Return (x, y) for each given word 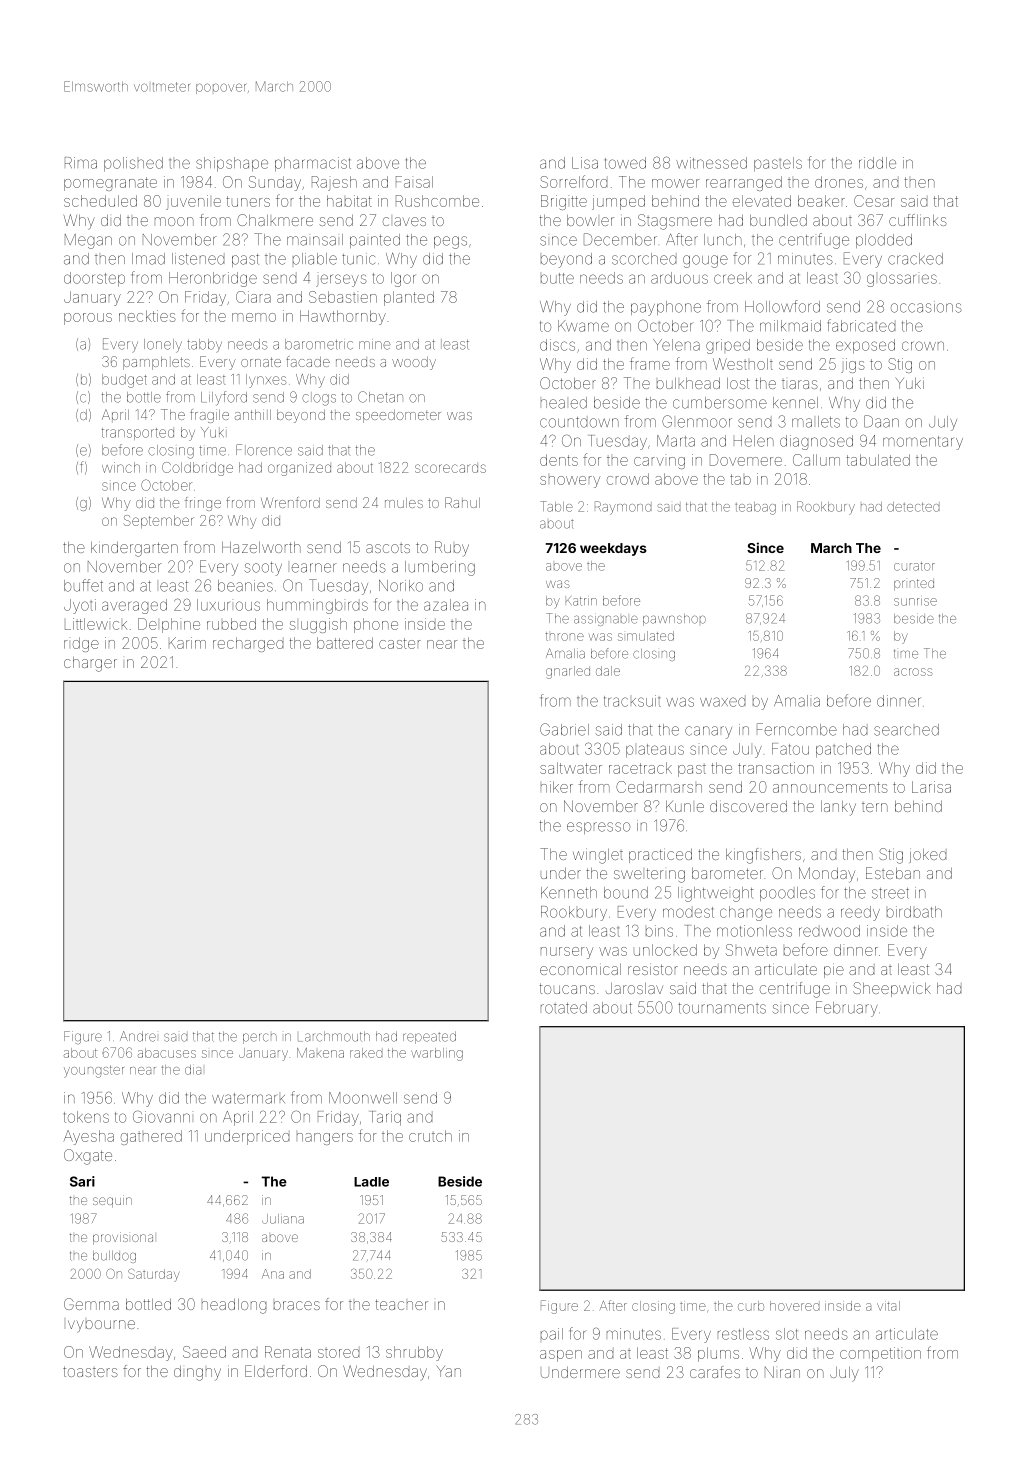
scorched (644, 259)
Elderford (276, 1371)
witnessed (711, 163)
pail (552, 1334)
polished (133, 164)
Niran (782, 1372)
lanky (838, 808)
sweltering (649, 875)
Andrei (138, 1036)
